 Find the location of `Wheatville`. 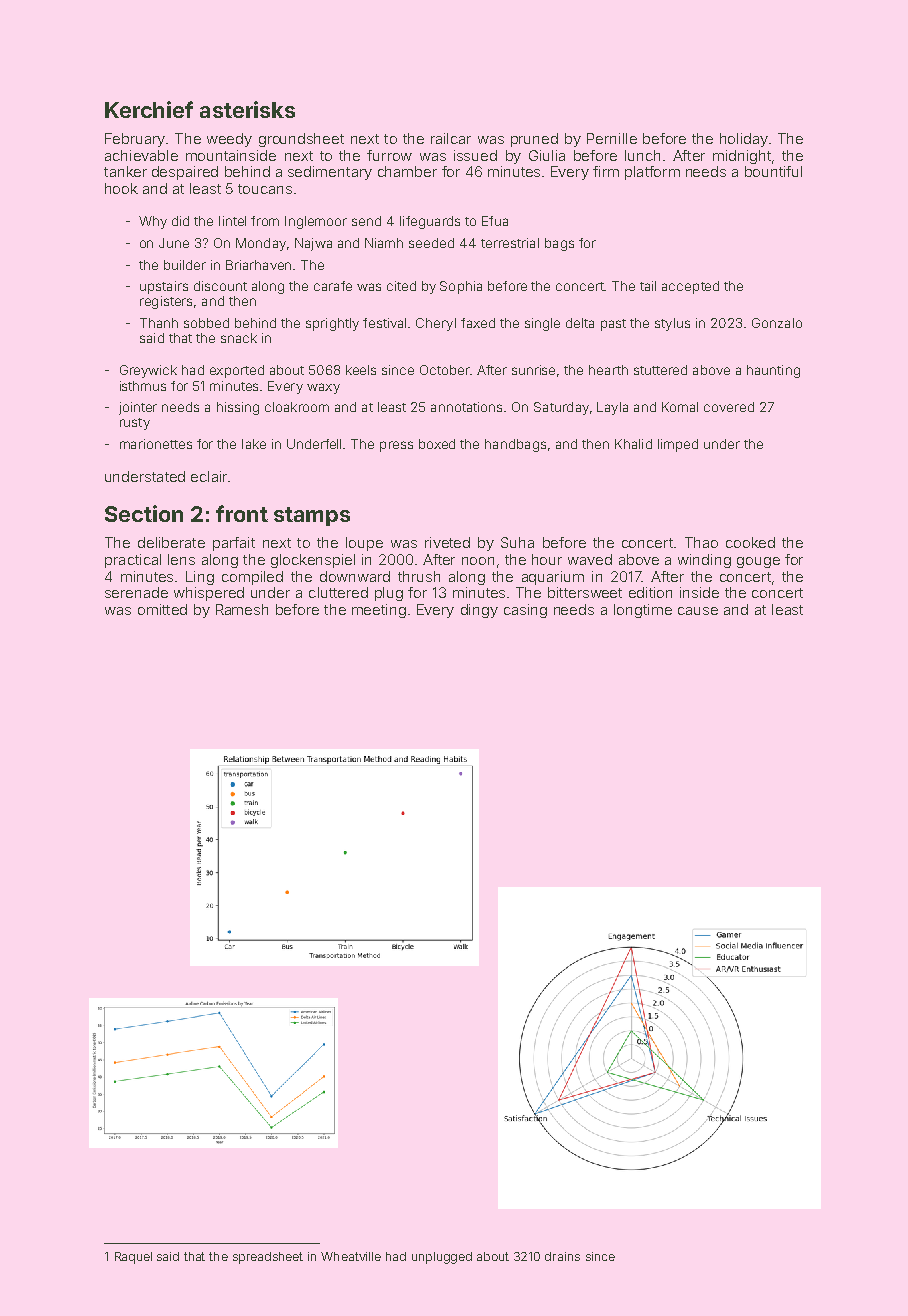

Wheatville is located at coordinates (351, 1256).
